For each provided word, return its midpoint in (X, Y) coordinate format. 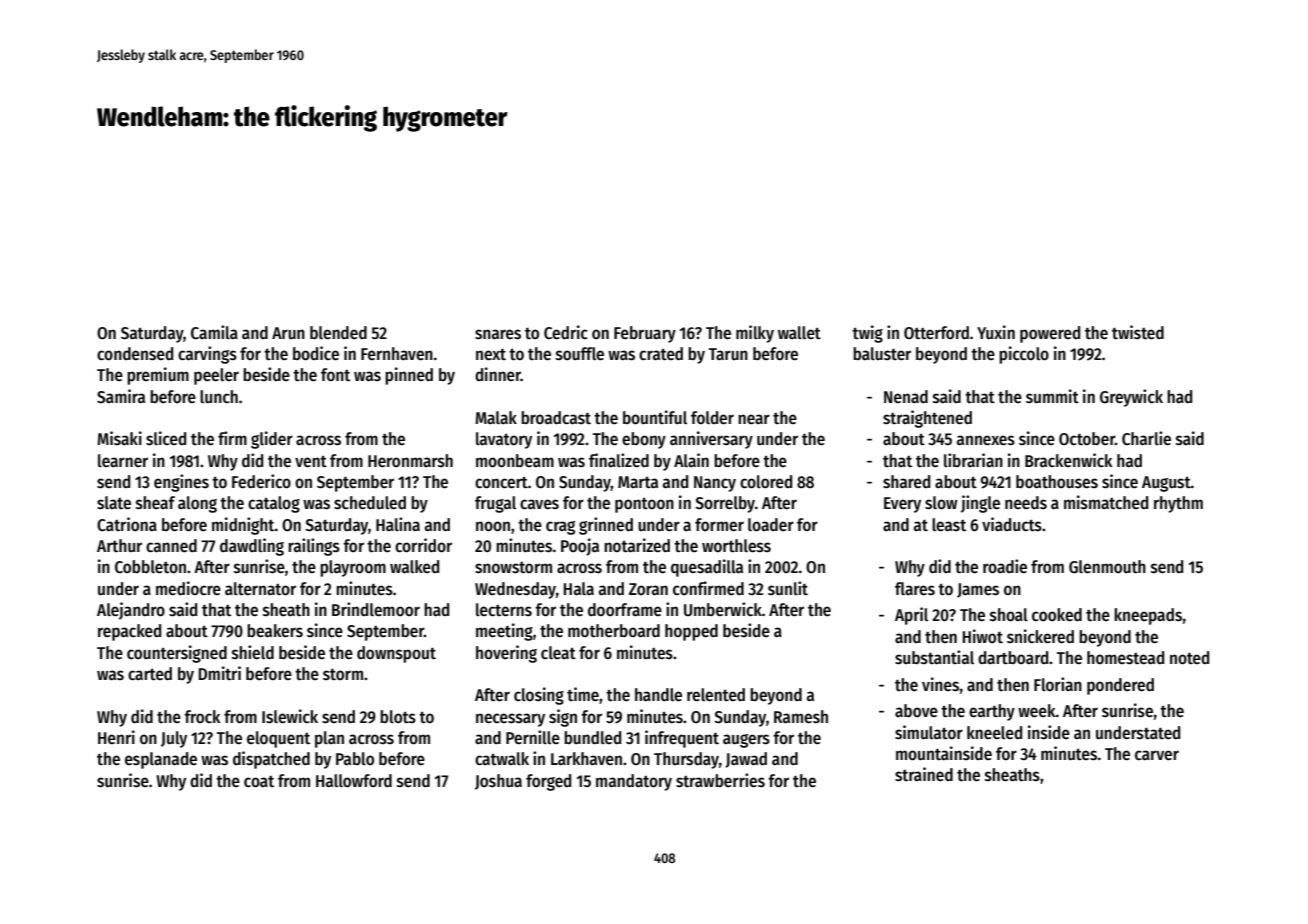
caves (539, 504)
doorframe (625, 610)
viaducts (1012, 524)
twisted (1138, 332)
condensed (135, 354)
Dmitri (220, 673)
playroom (353, 568)
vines (940, 684)
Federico (261, 481)
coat (259, 782)
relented (716, 695)
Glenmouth (1107, 567)
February (645, 334)
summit (1052, 396)
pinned (409, 376)
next (491, 355)
